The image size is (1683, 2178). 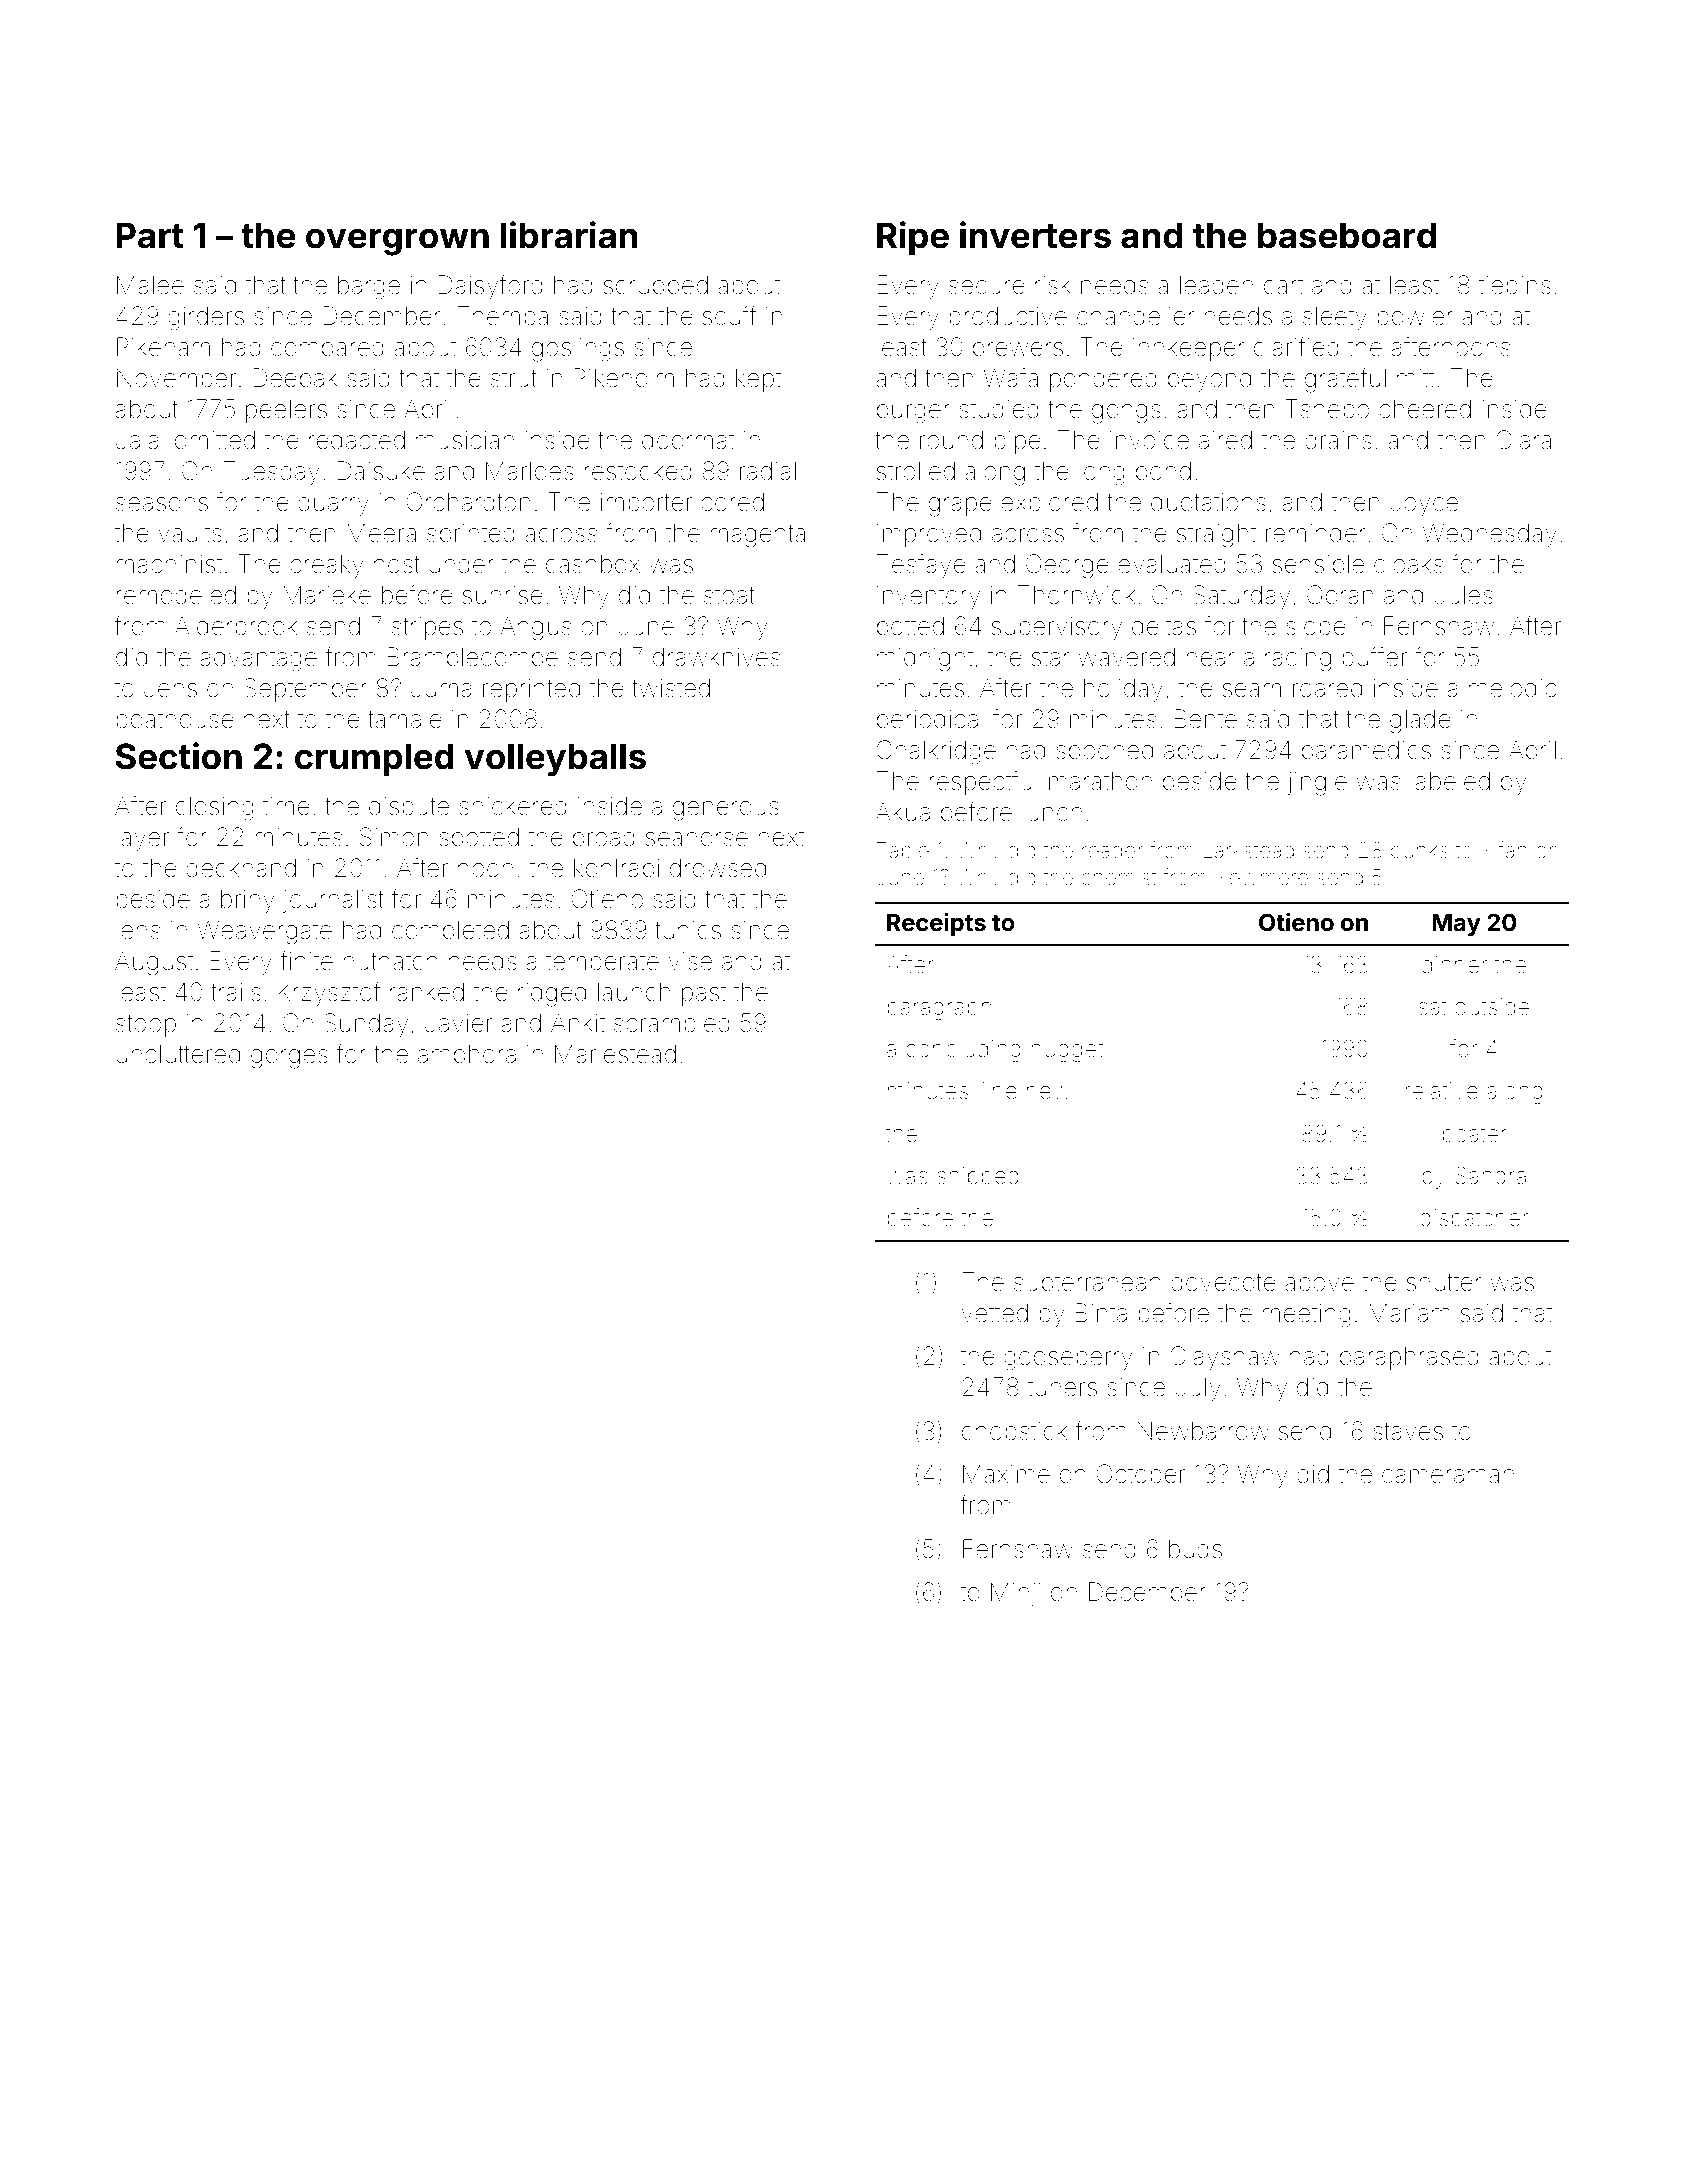 What do you see at coordinates (1503, 849) in the page?
I see `Yifan` at bounding box center [1503, 849].
